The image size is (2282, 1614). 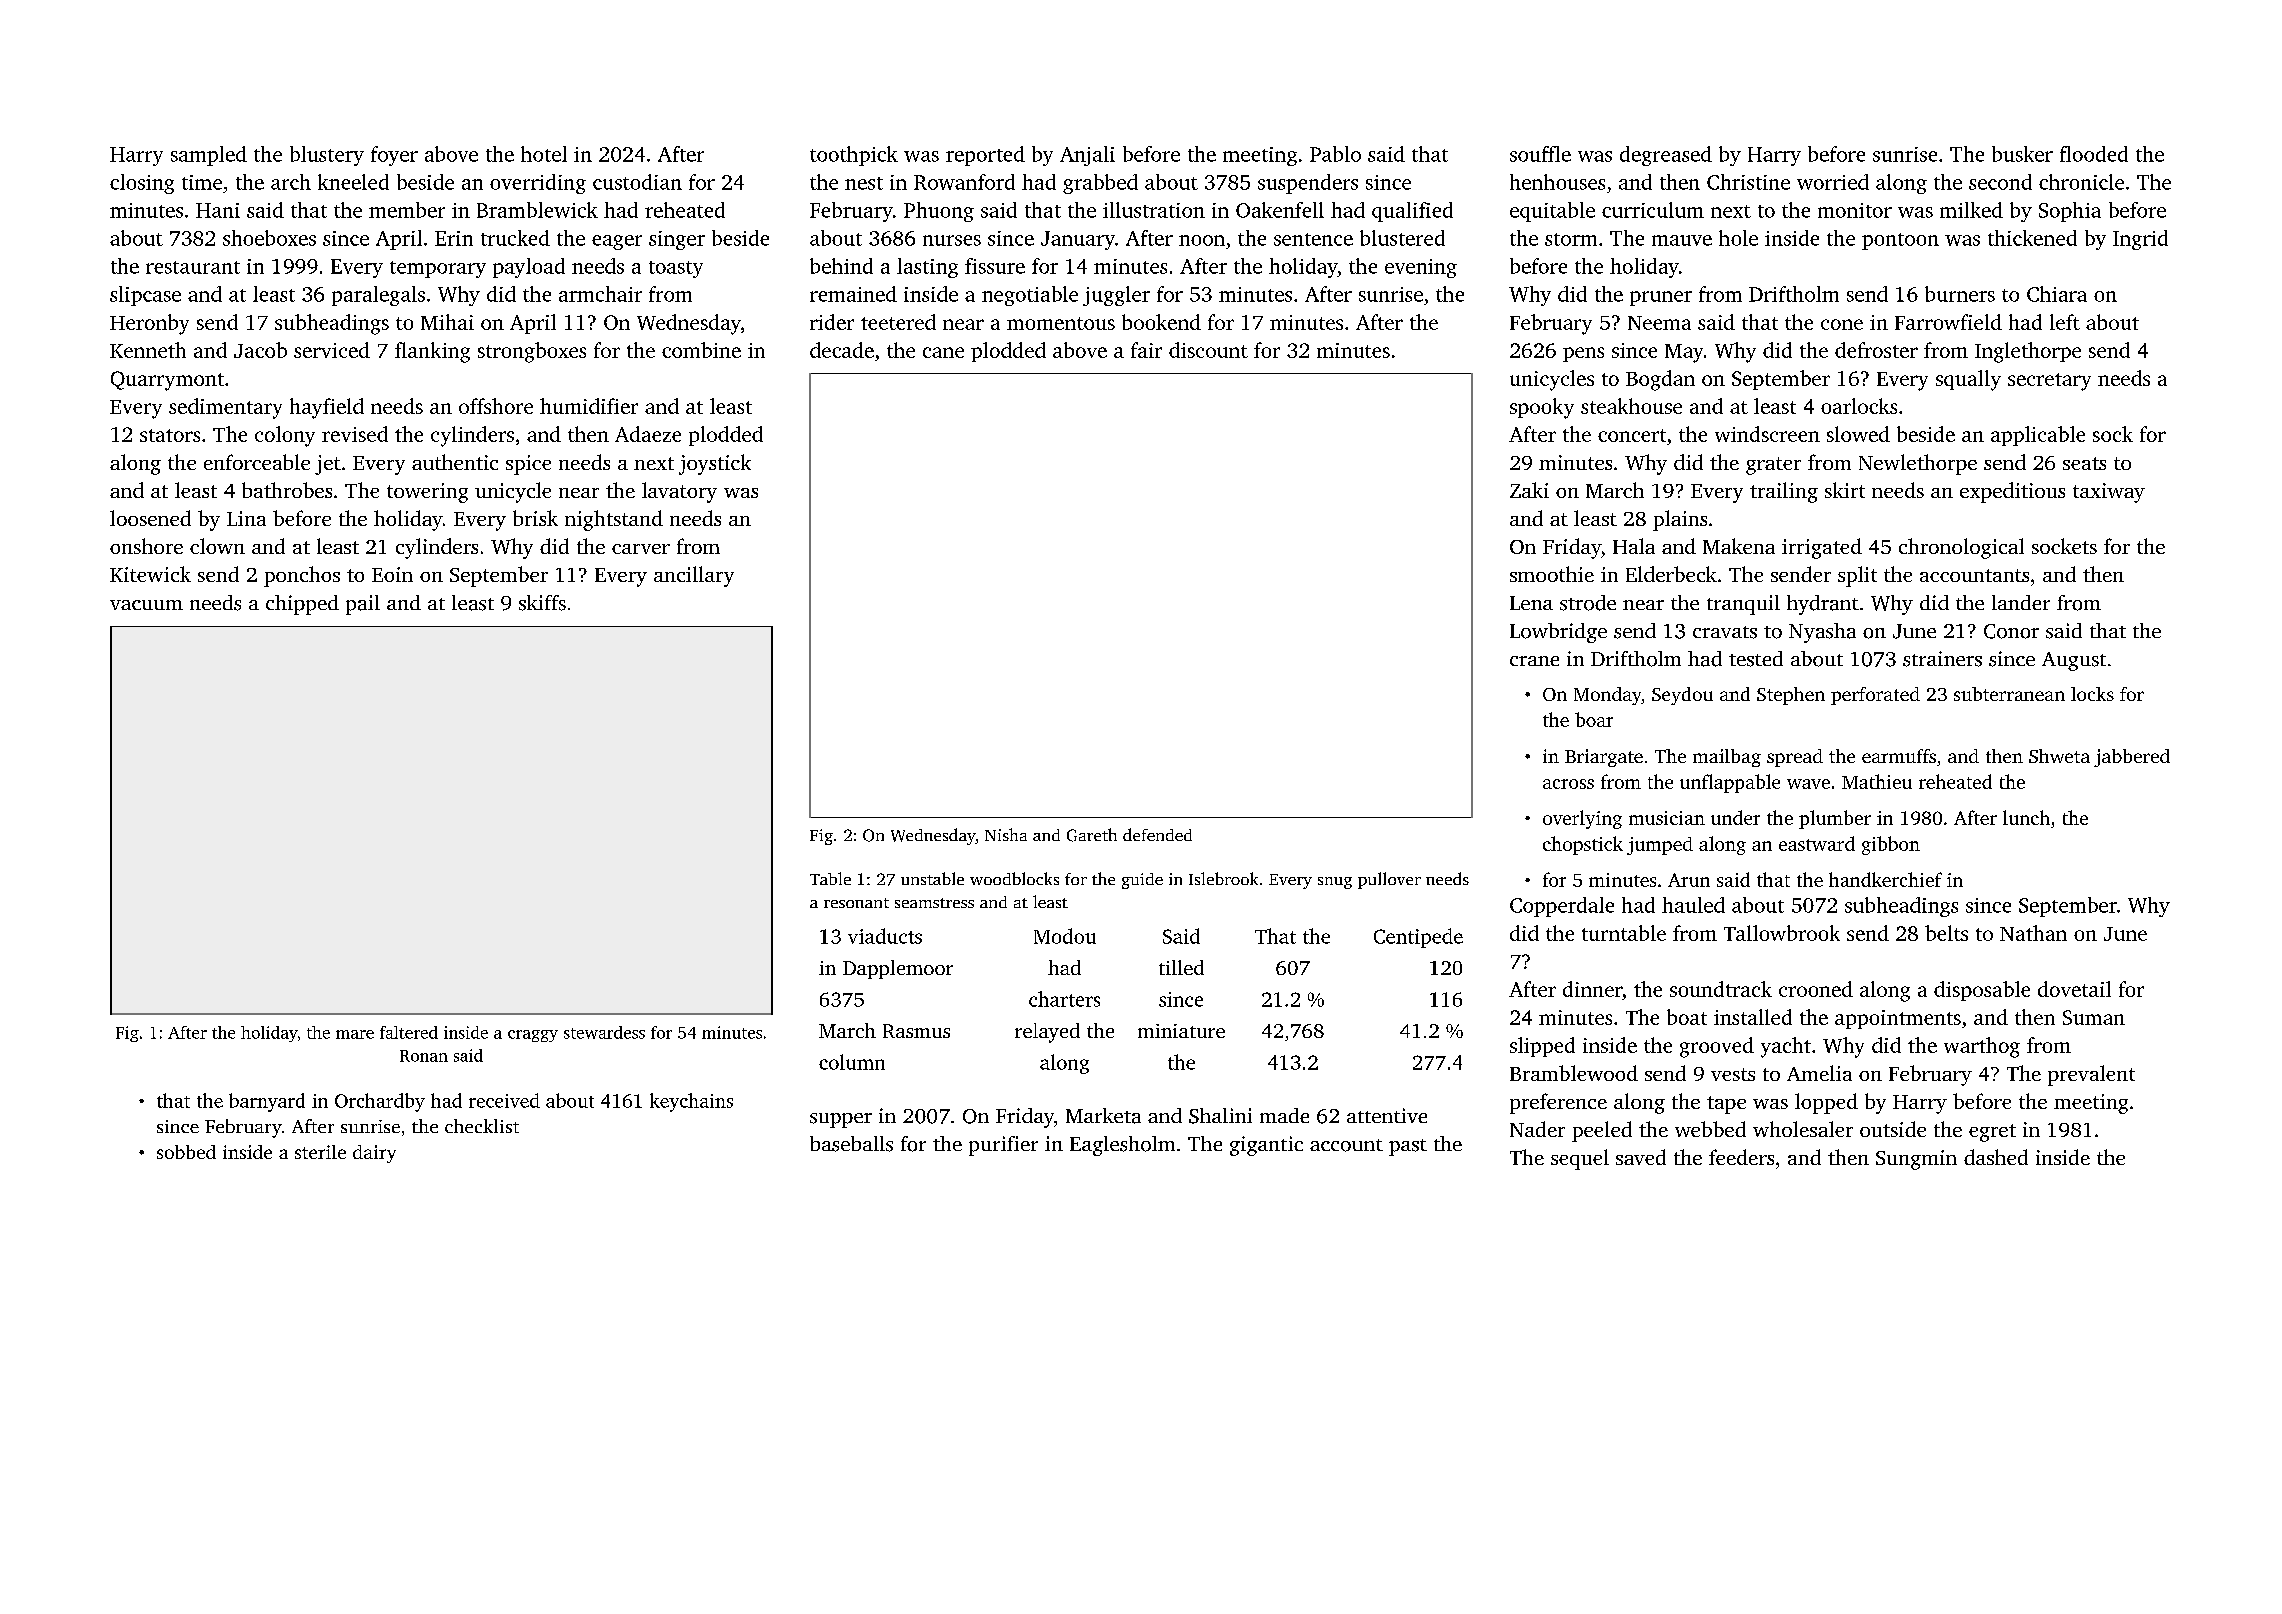 I want to click on Lina, so click(x=246, y=518).
